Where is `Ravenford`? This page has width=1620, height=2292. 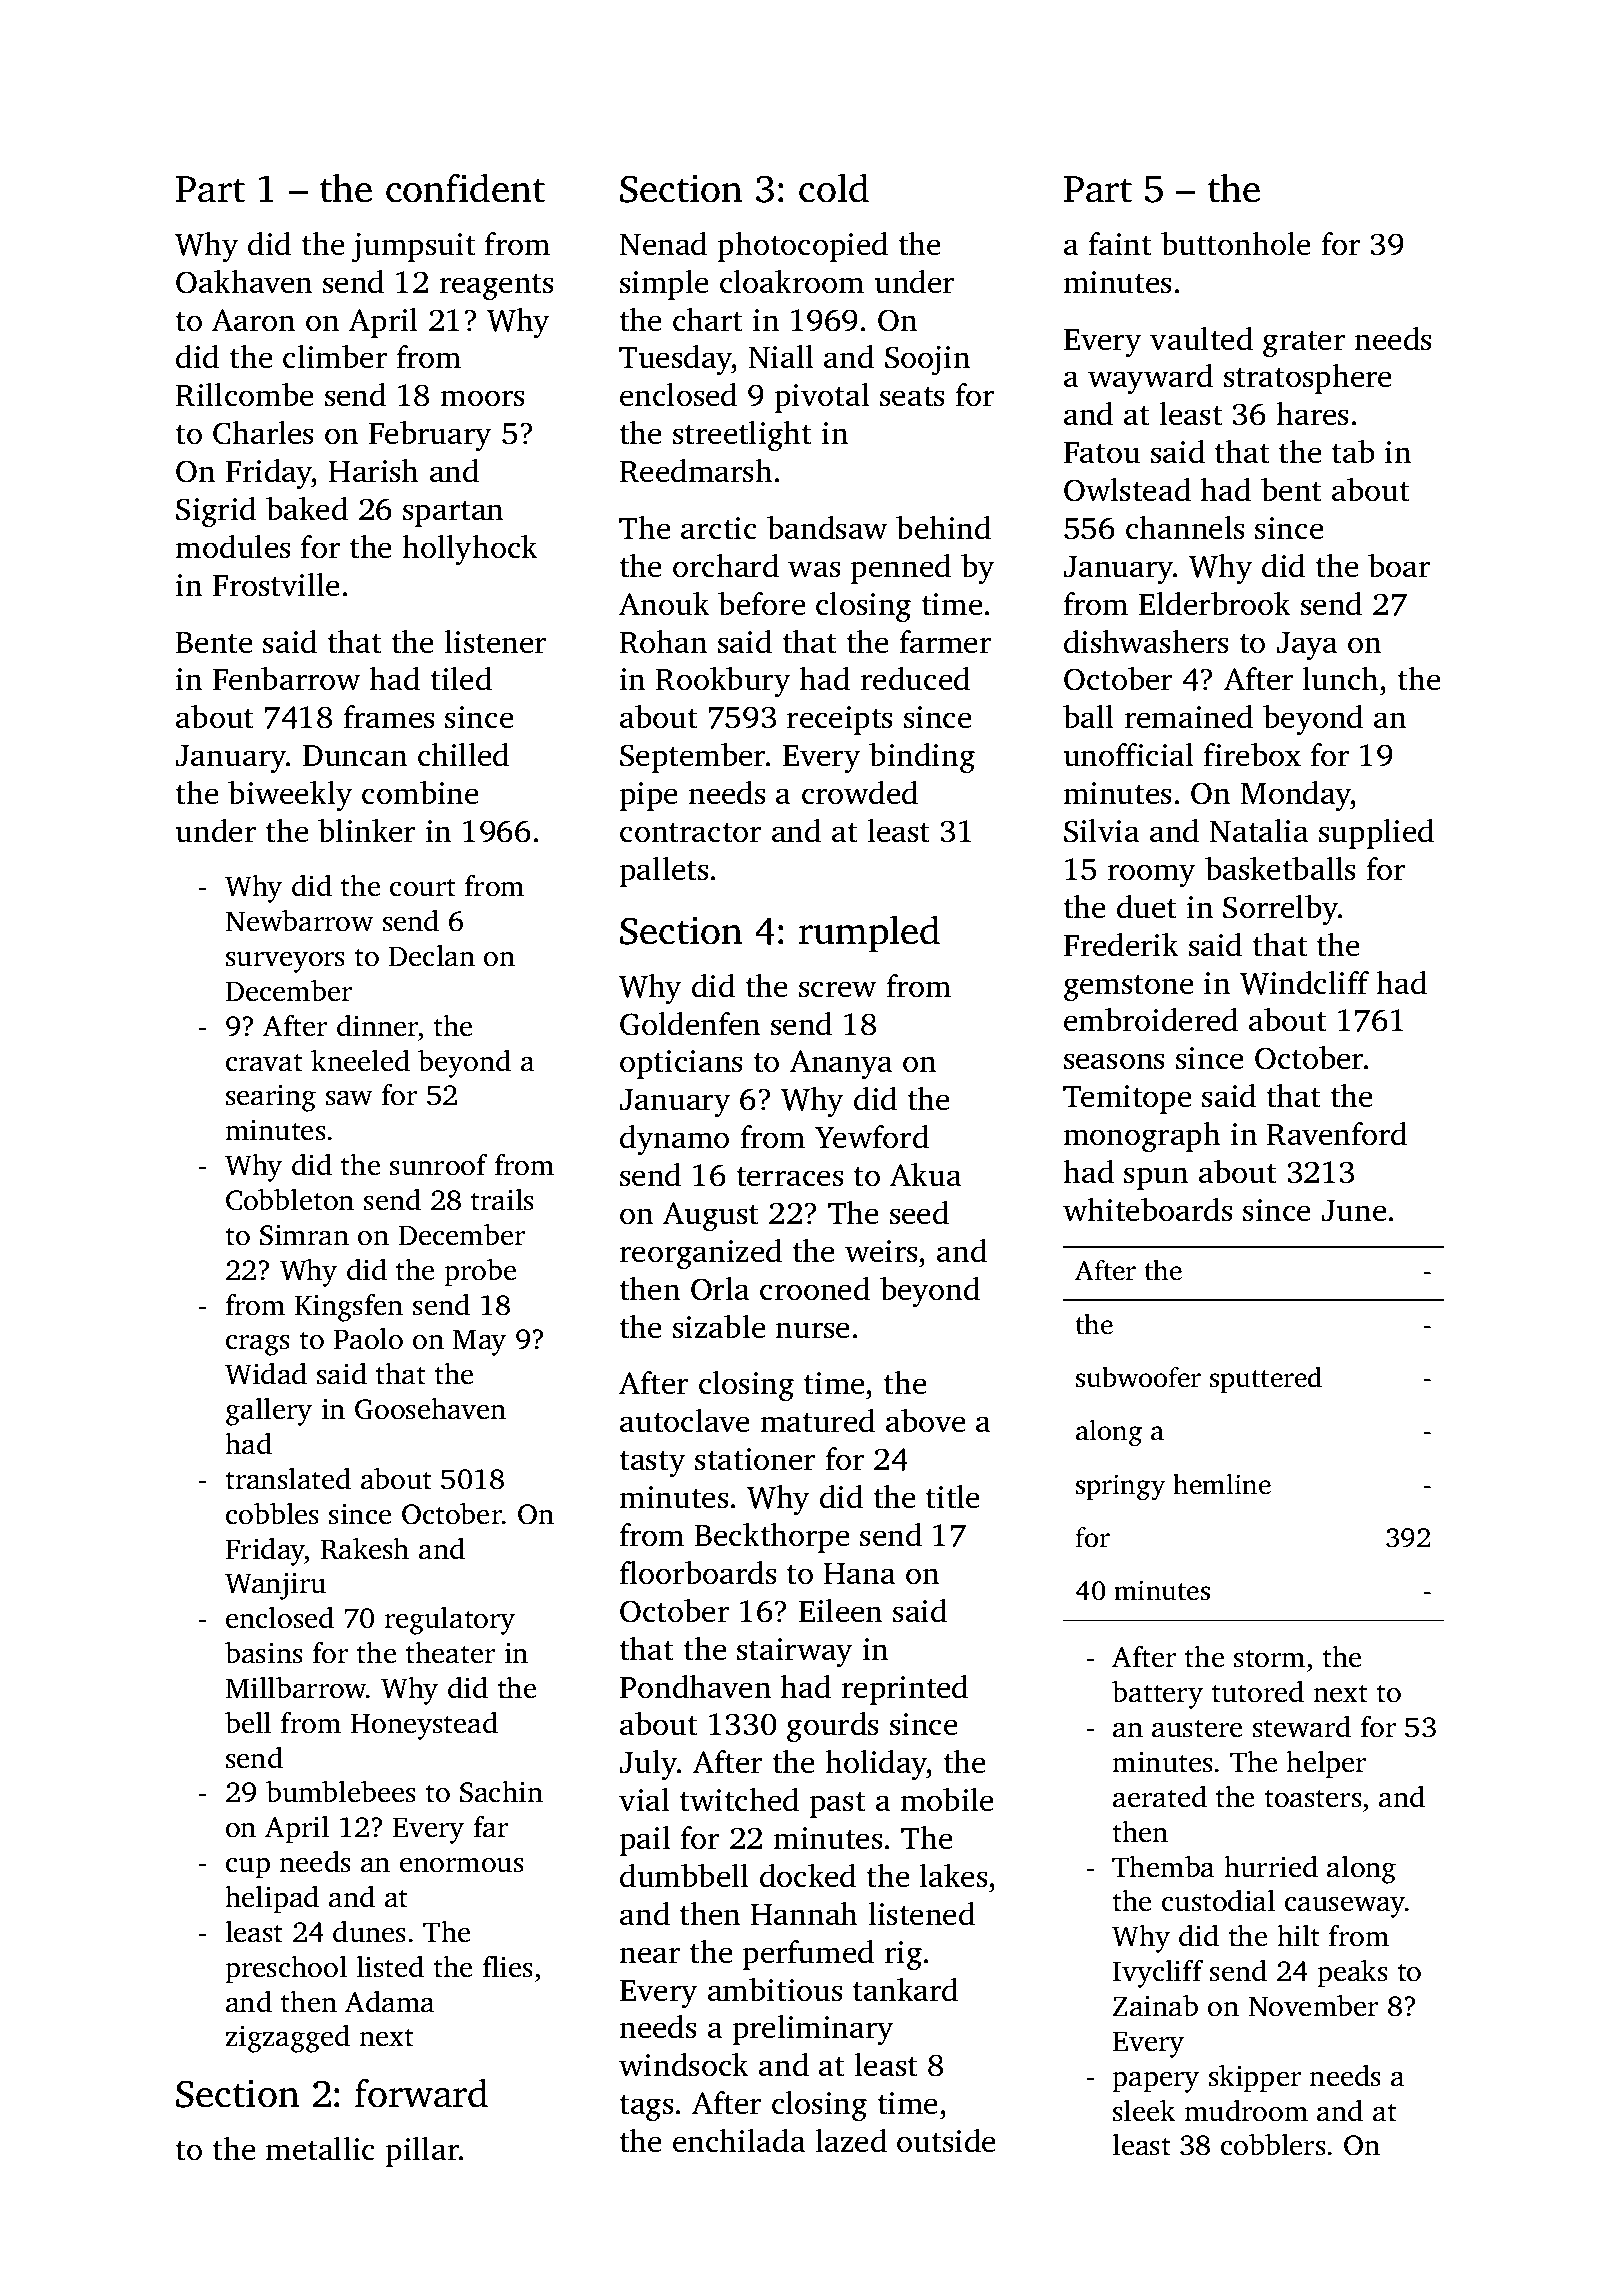
Ravenford is located at coordinates (1337, 1134).
